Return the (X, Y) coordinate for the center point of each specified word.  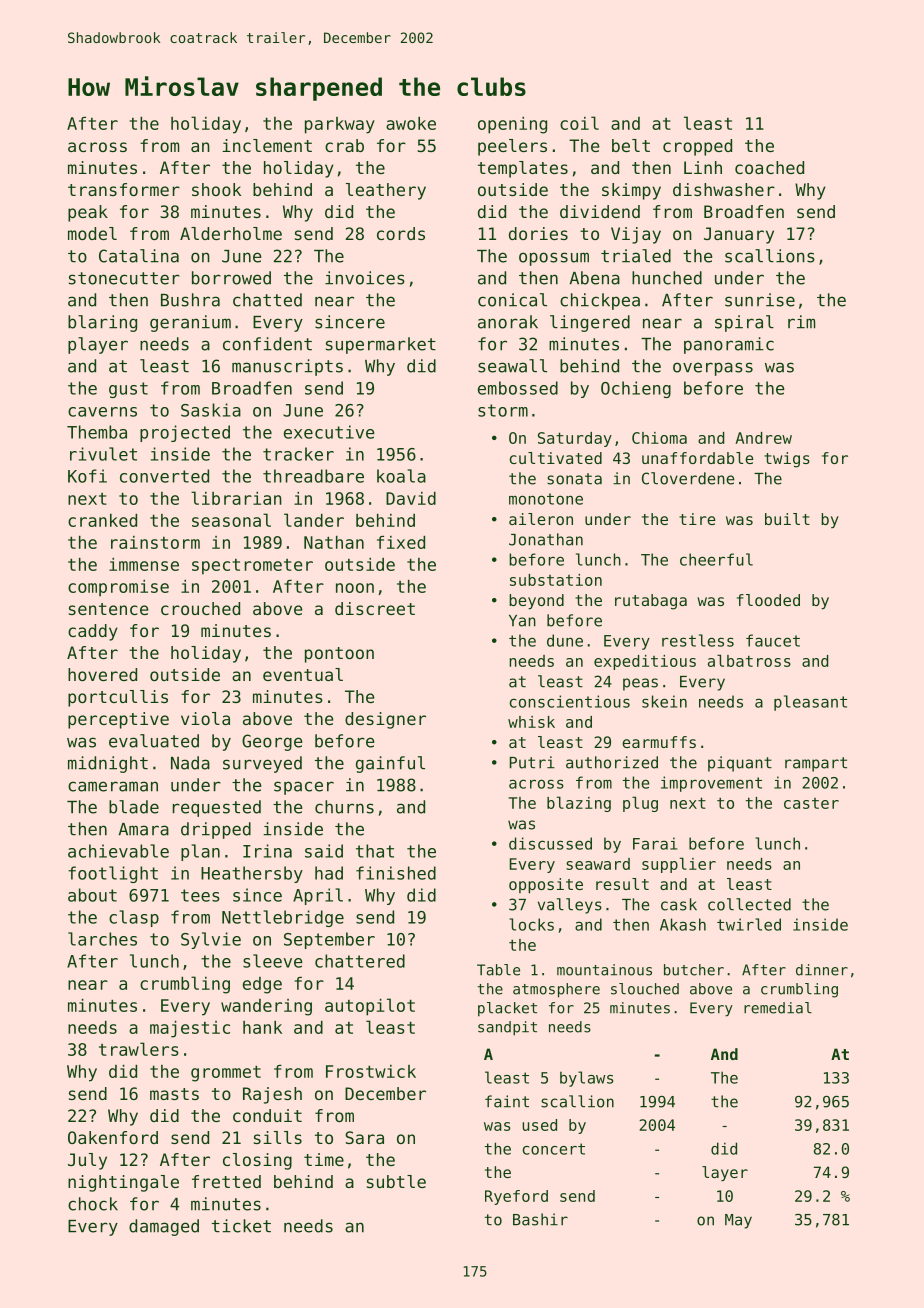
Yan (522, 621)
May (738, 1221)
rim (801, 322)
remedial (778, 1008)
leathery (386, 191)
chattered (360, 961)
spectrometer (252, 567)
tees (200, 895)
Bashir (540, 1219)
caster (811, 803)
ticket (241, 1226)
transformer (124, 189)
